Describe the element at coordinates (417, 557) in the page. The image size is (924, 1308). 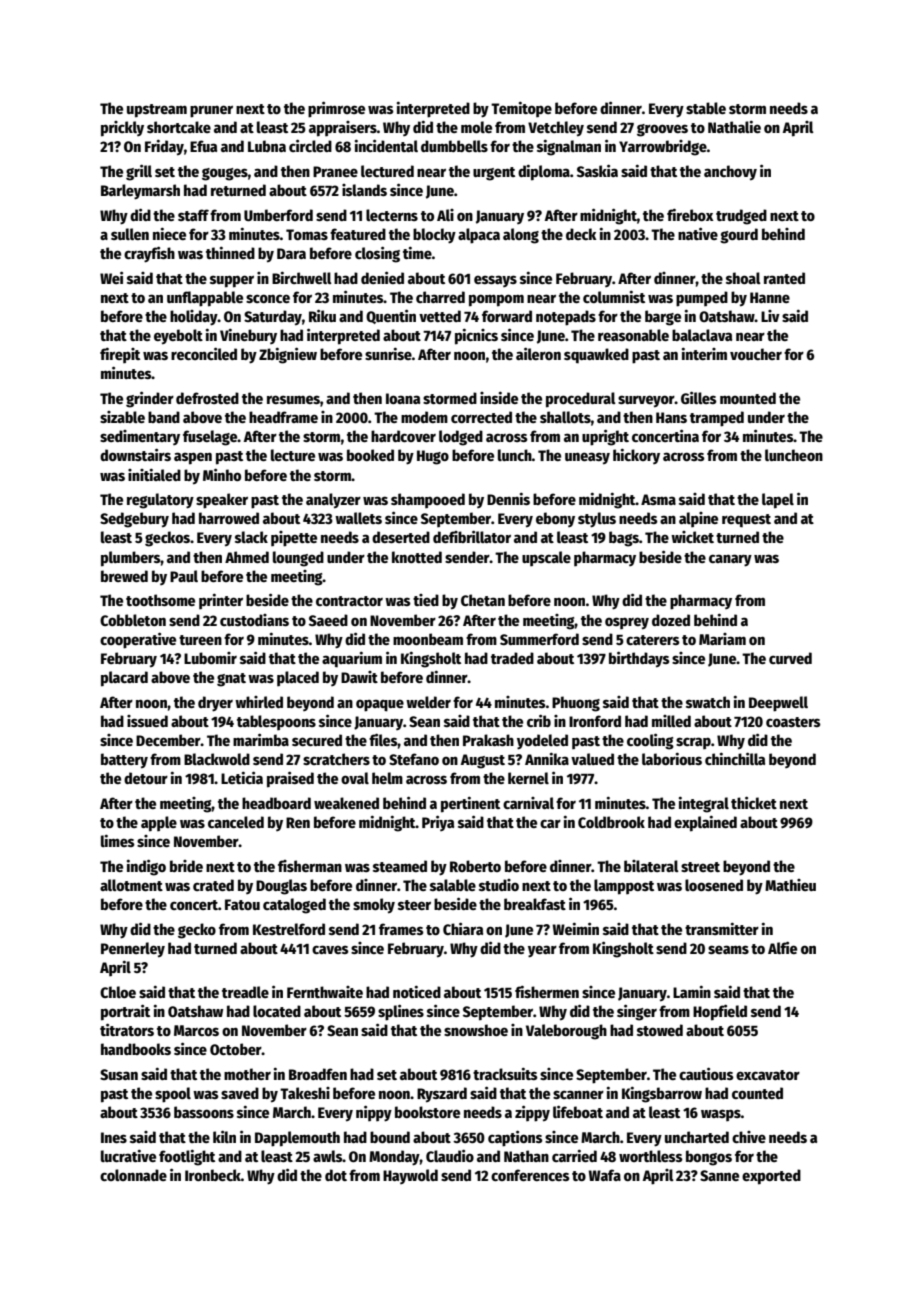
I see `knotted` at that location.
